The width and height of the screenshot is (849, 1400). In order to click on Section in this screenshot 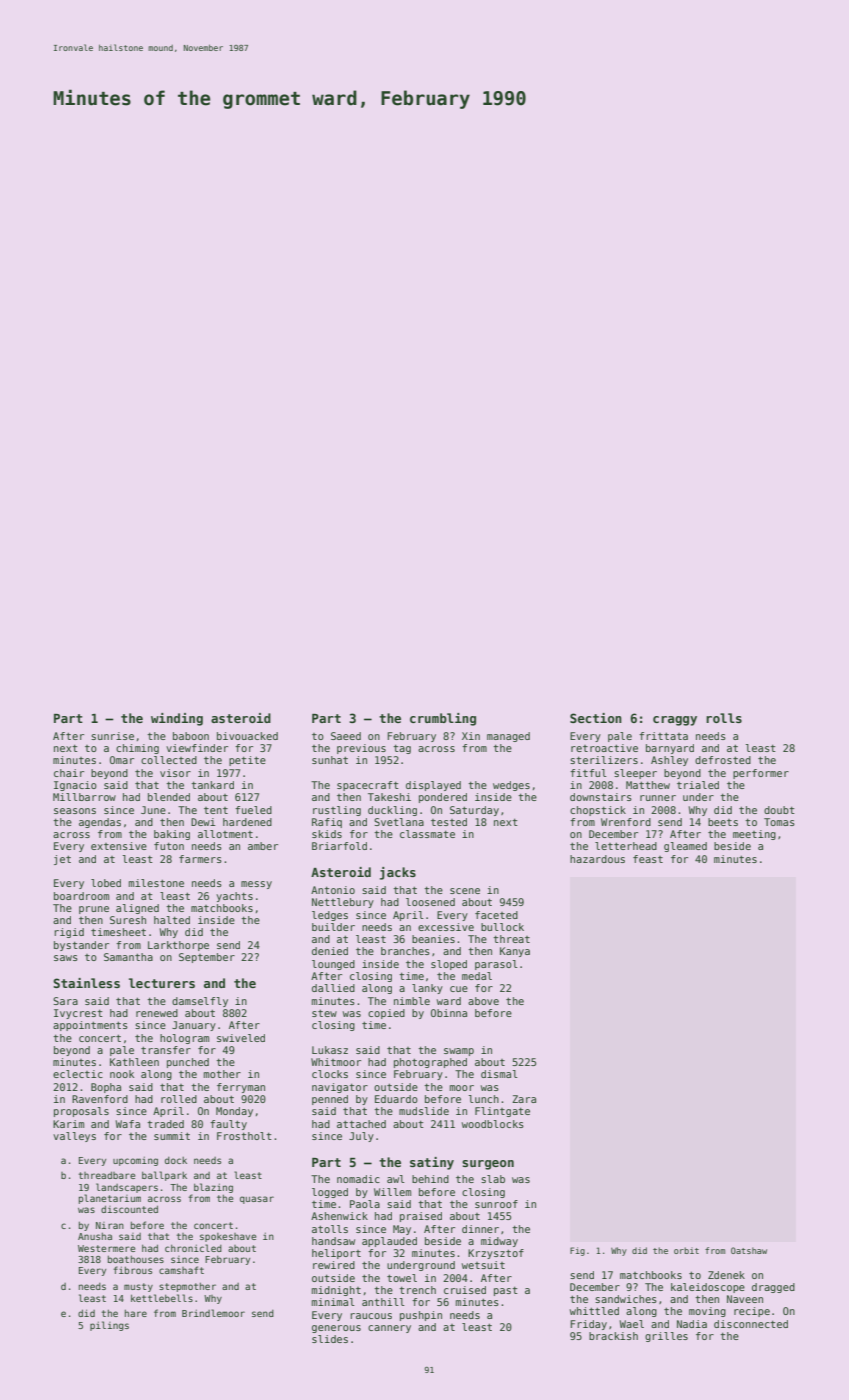, I will do `click(596, 718)`.
